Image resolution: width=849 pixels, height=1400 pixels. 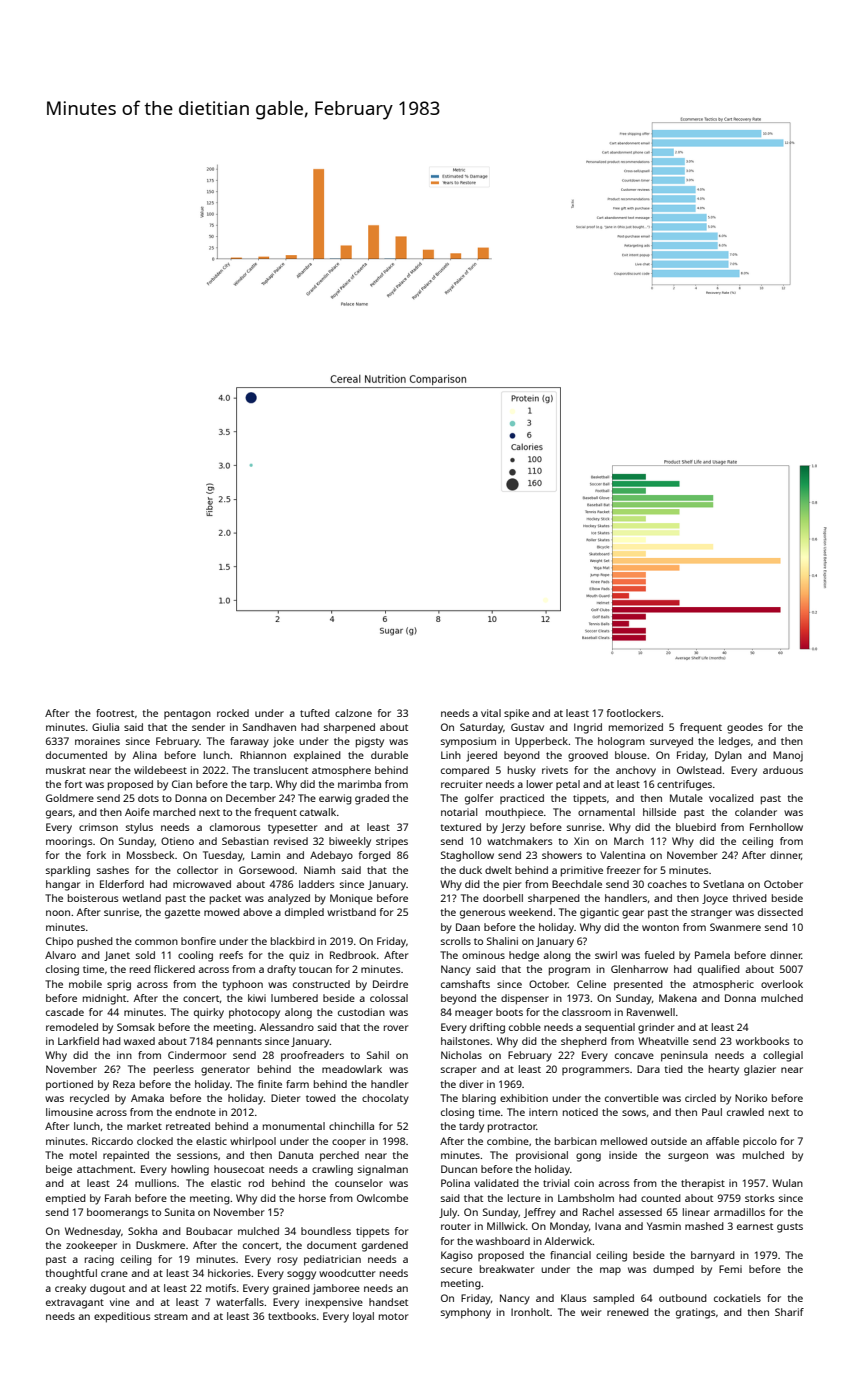 I want to click on stream, so click(x=171, y=1316).
